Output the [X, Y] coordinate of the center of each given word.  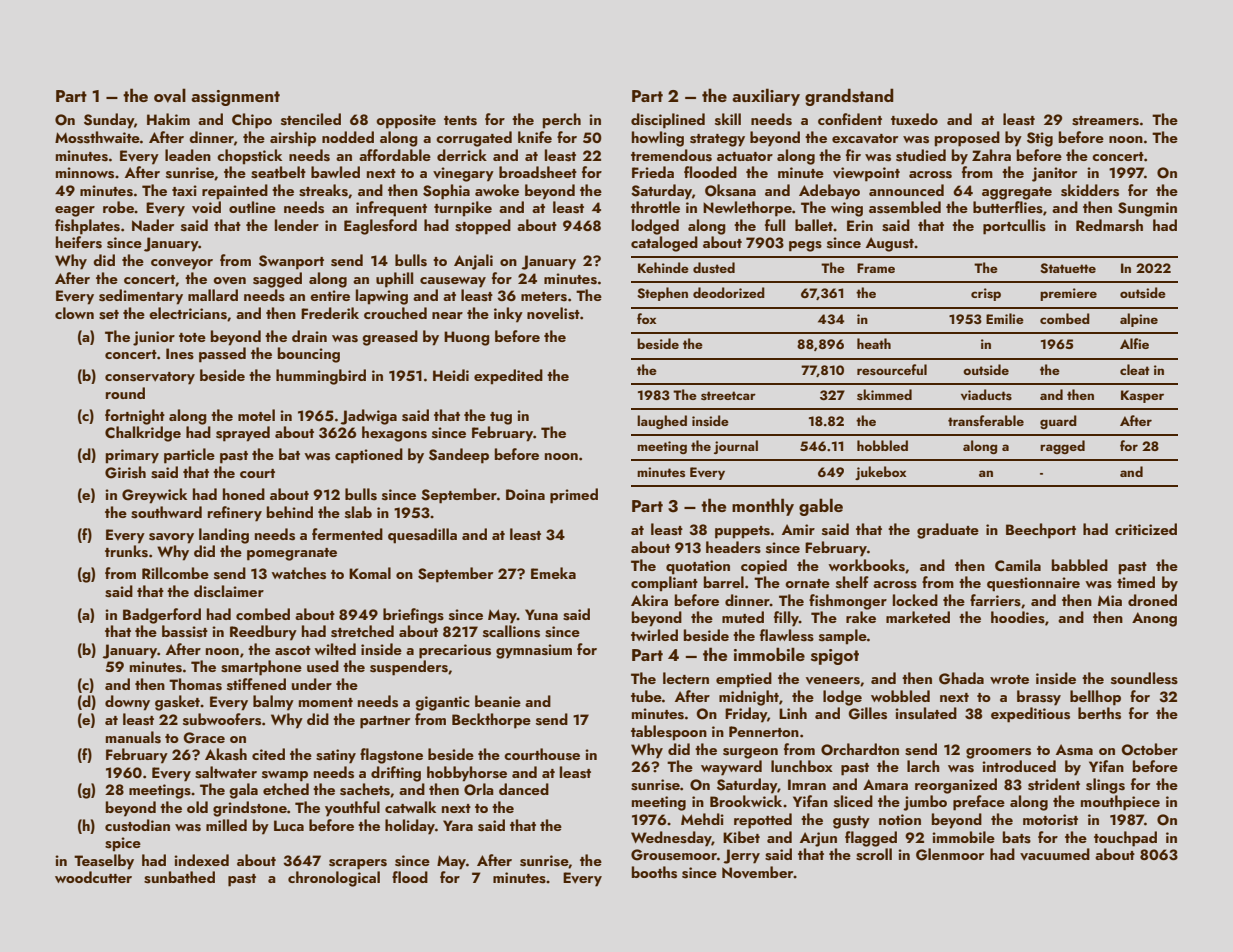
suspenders [409, 668]
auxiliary [766, 97]
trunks [126, 551]
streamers [1105, 121]
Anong [1154, 619]
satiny [336, 756]
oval [170, 95]
